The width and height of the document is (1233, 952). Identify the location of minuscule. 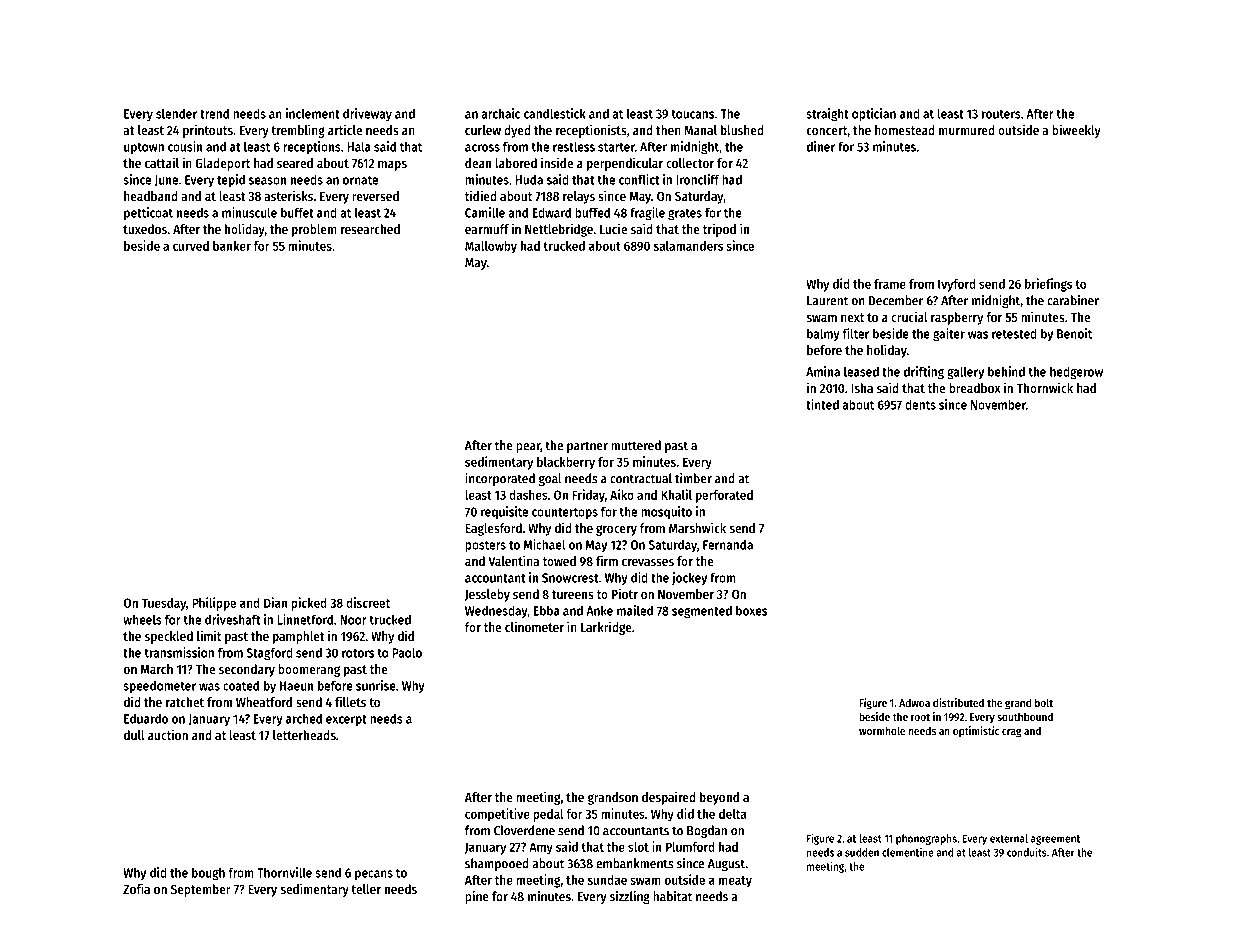
(249, 212).
